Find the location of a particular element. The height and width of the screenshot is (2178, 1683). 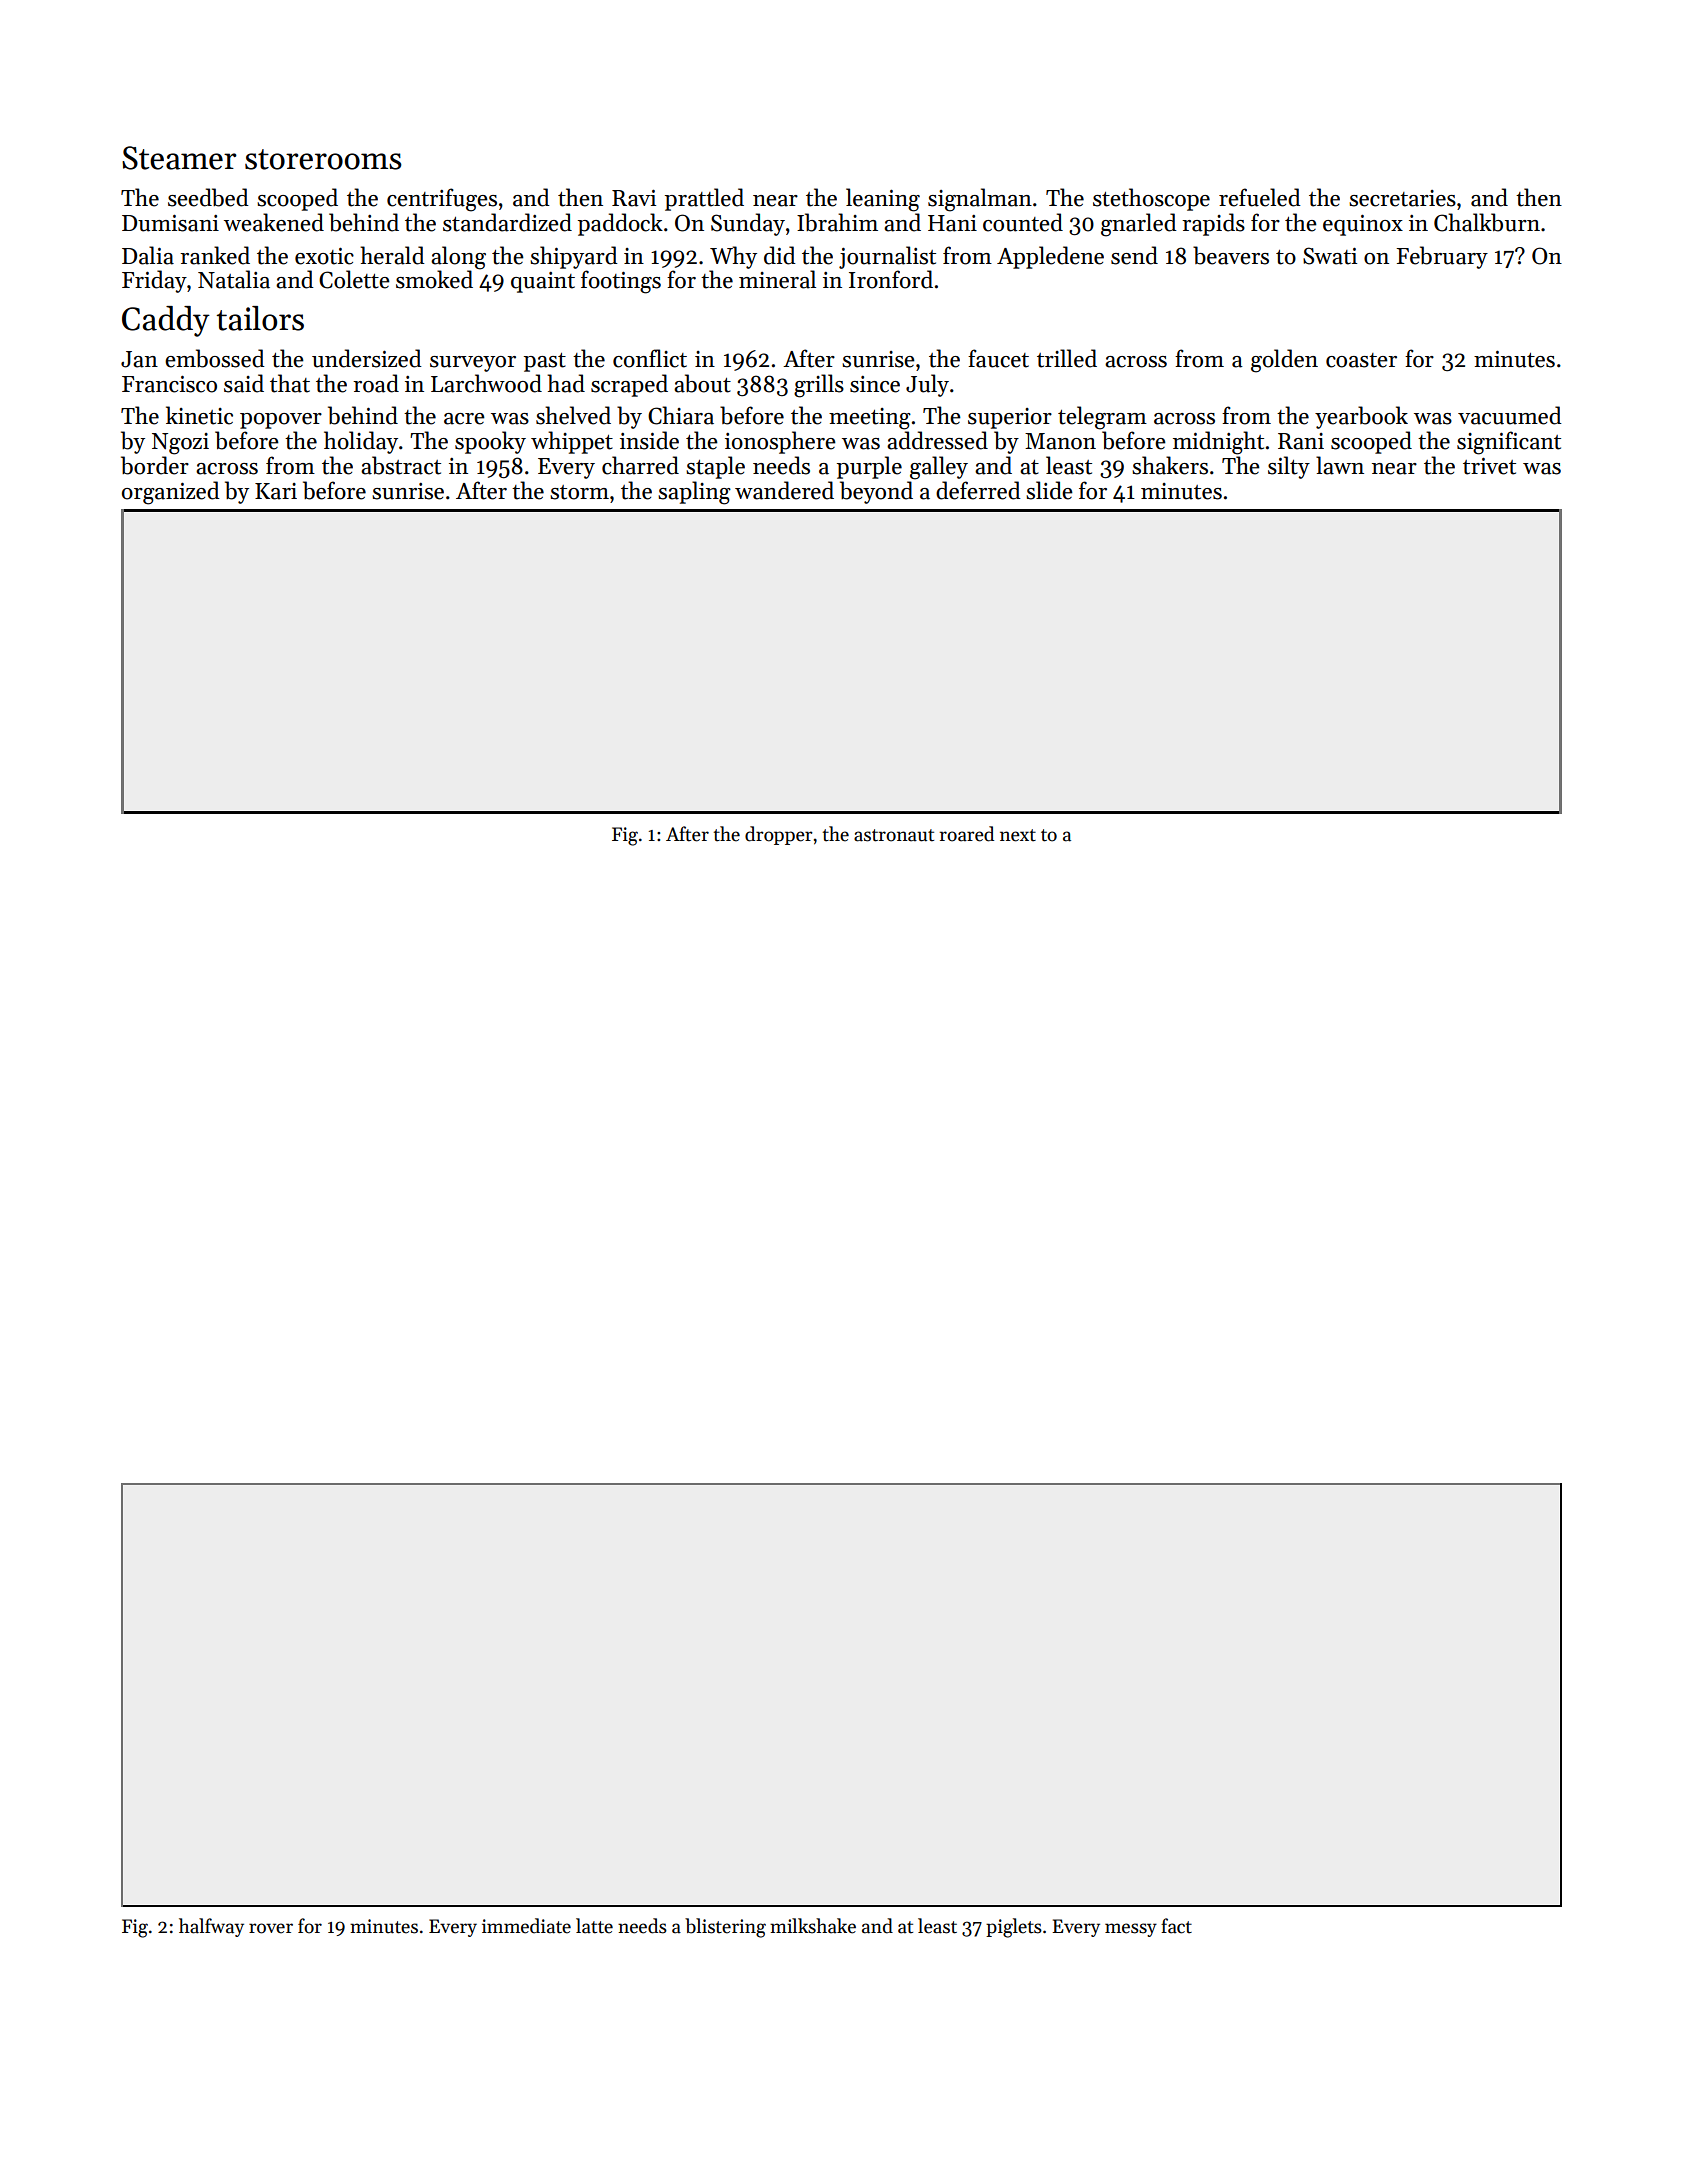

storm is located at coordinates (579, 492).
